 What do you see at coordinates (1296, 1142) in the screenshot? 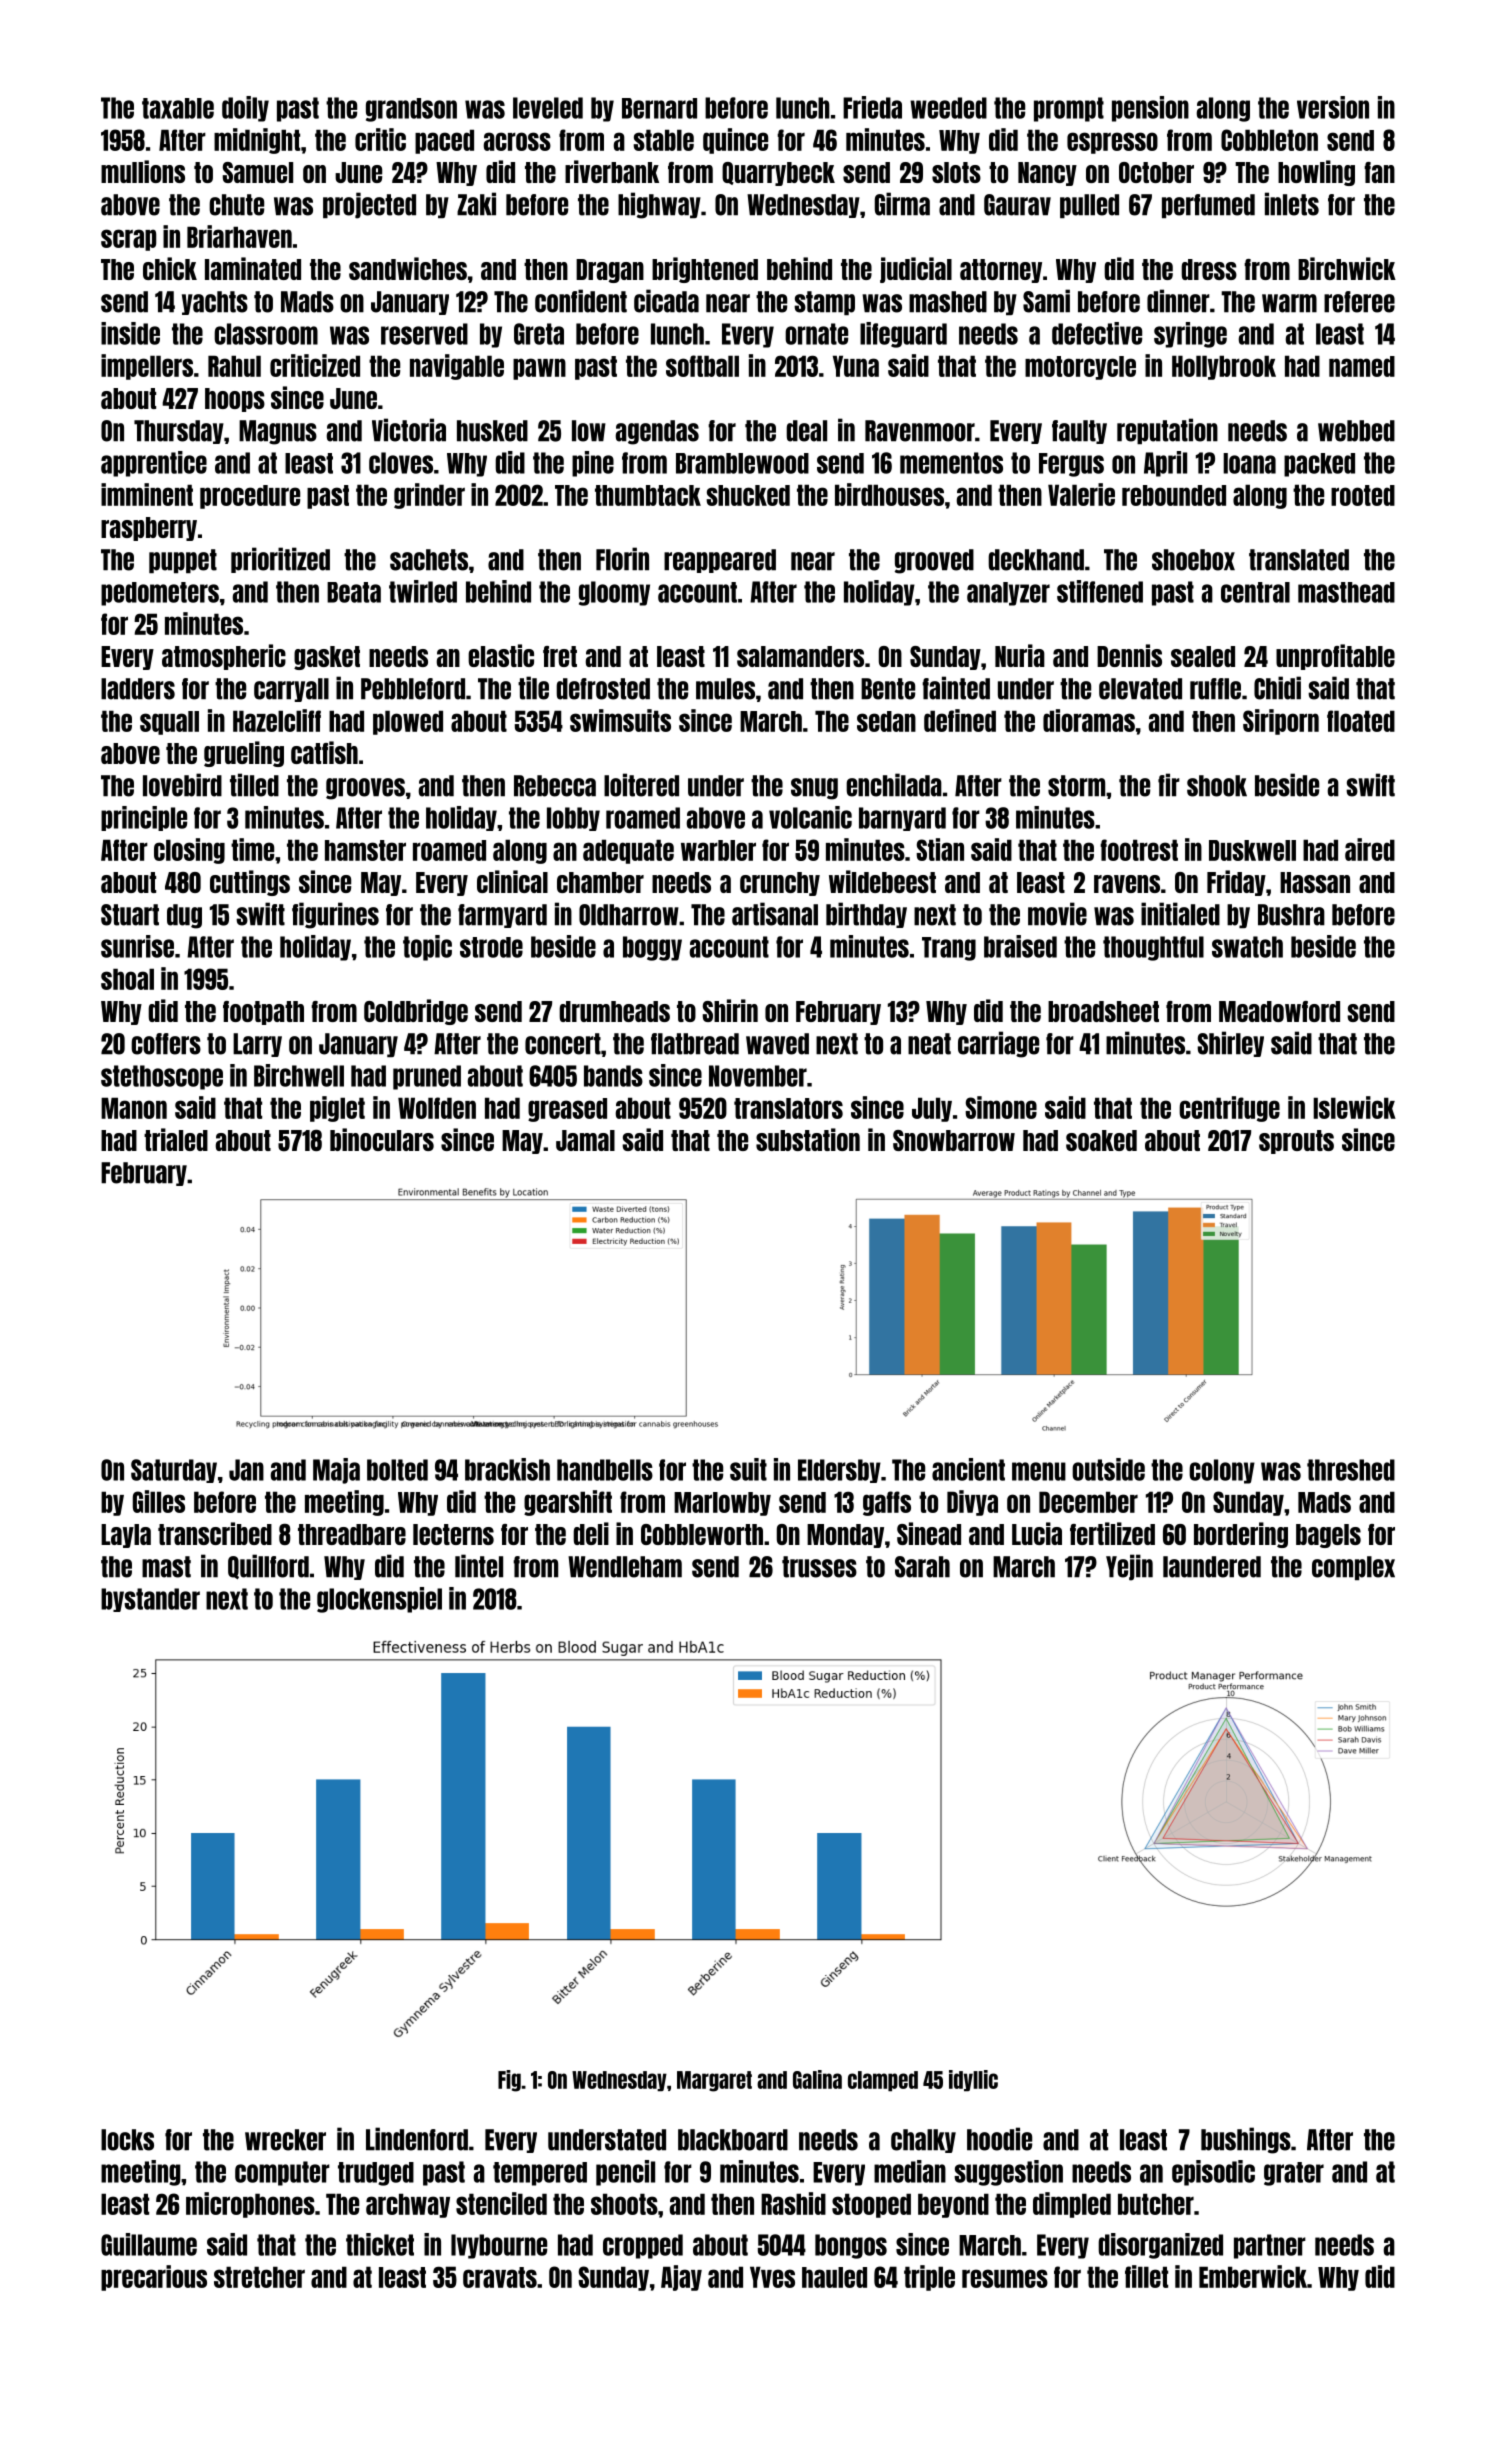
I see `sprouts` at bounding box center [1296, 1142].
